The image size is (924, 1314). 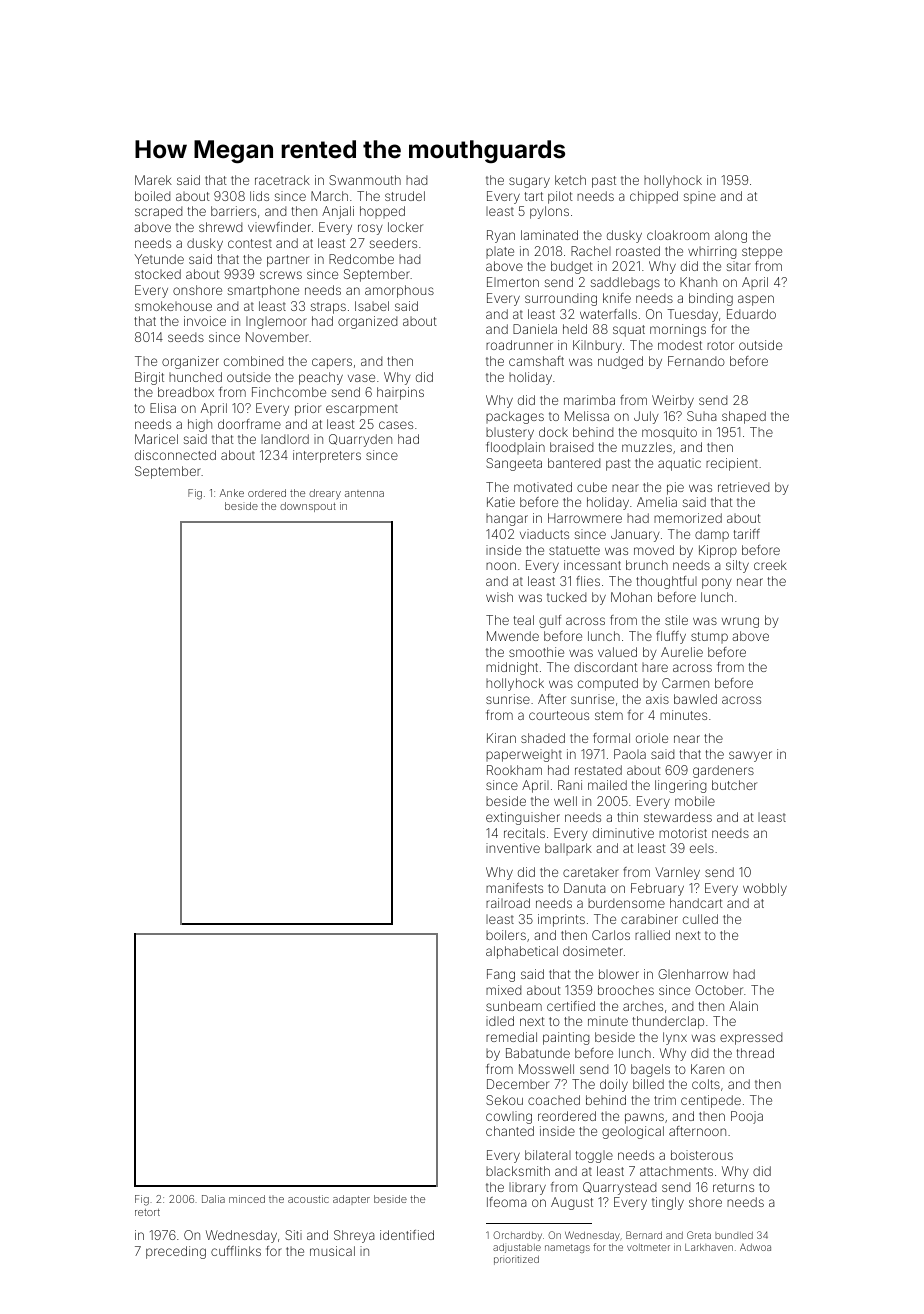 I want to click on antenna, so click(x=364, y=493).
